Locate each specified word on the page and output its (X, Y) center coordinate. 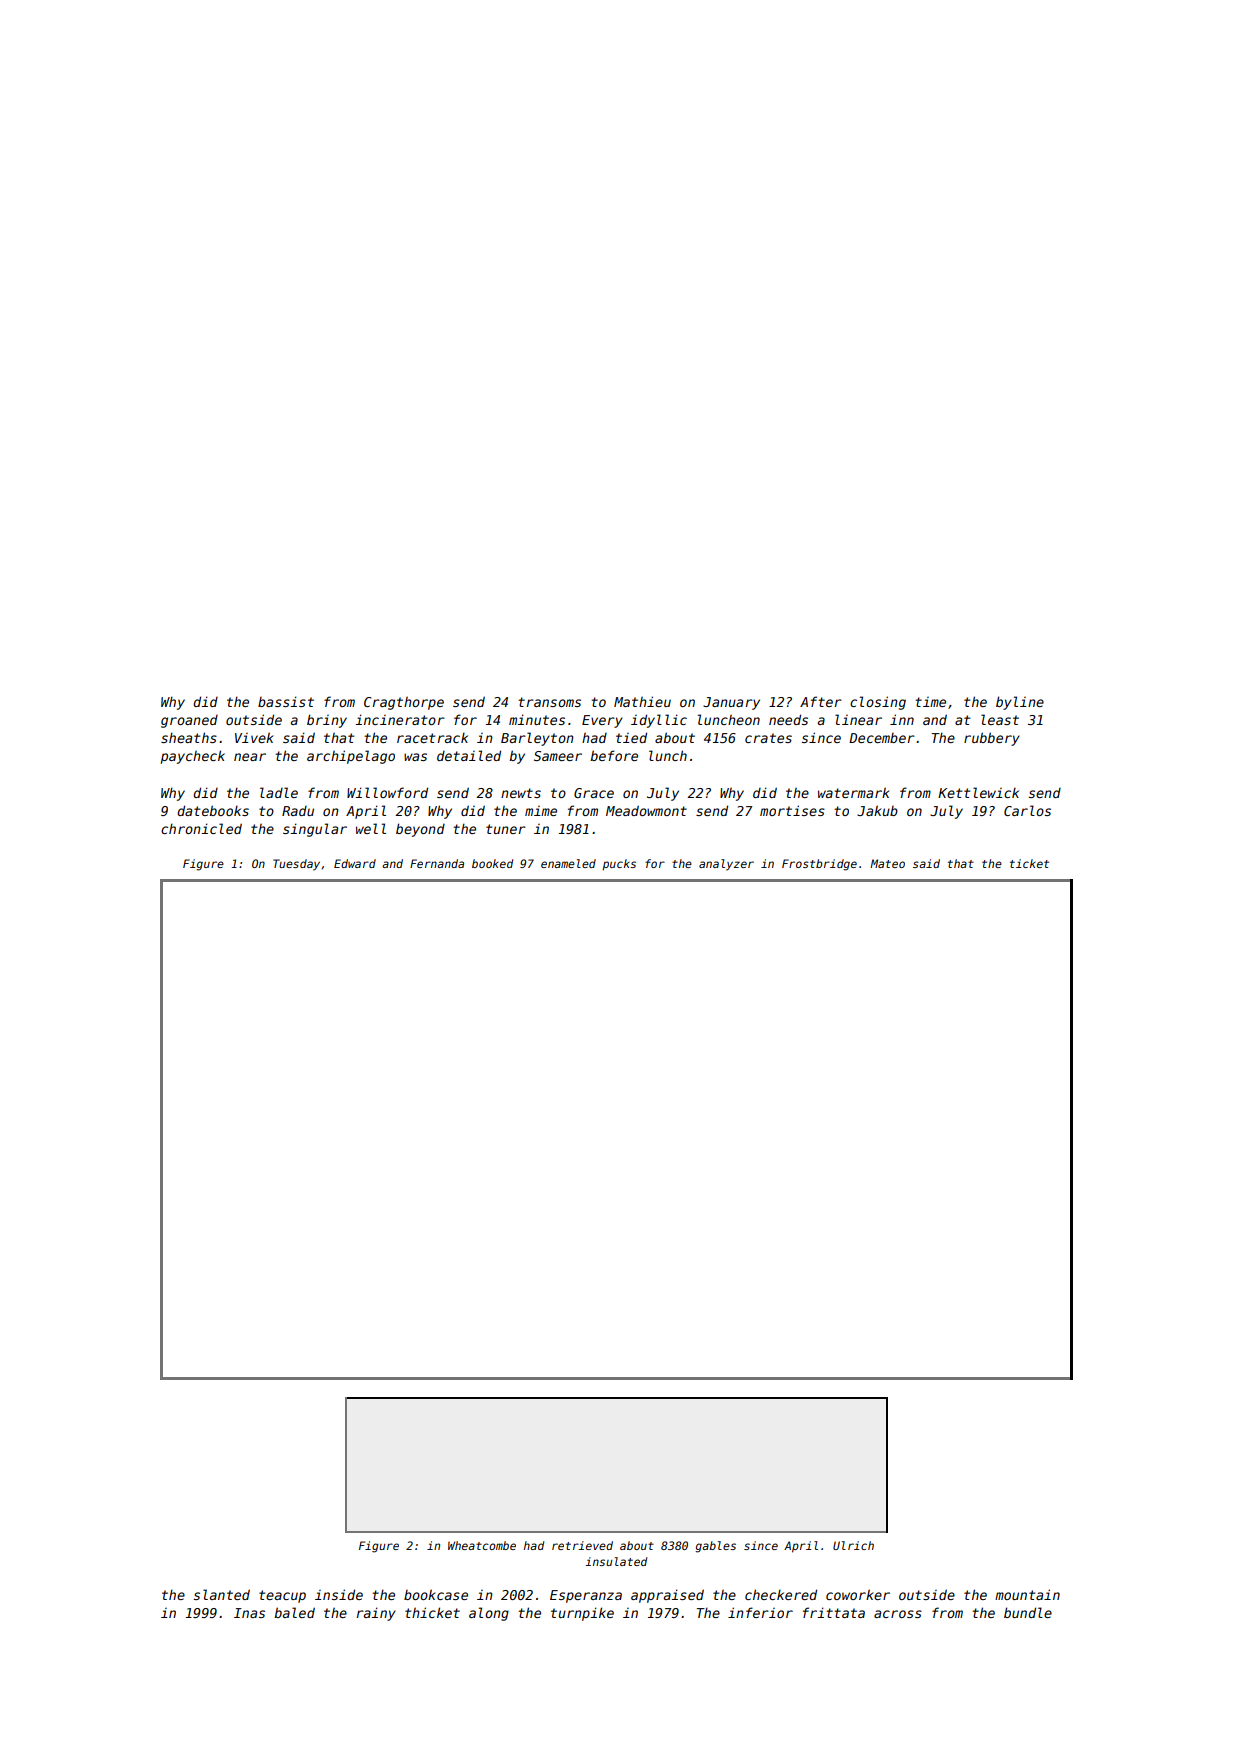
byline (1020, 703)
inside (339, 1594)
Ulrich (853, 1545)
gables (715, 1547)
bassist (286, 701)
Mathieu (642, 701)
